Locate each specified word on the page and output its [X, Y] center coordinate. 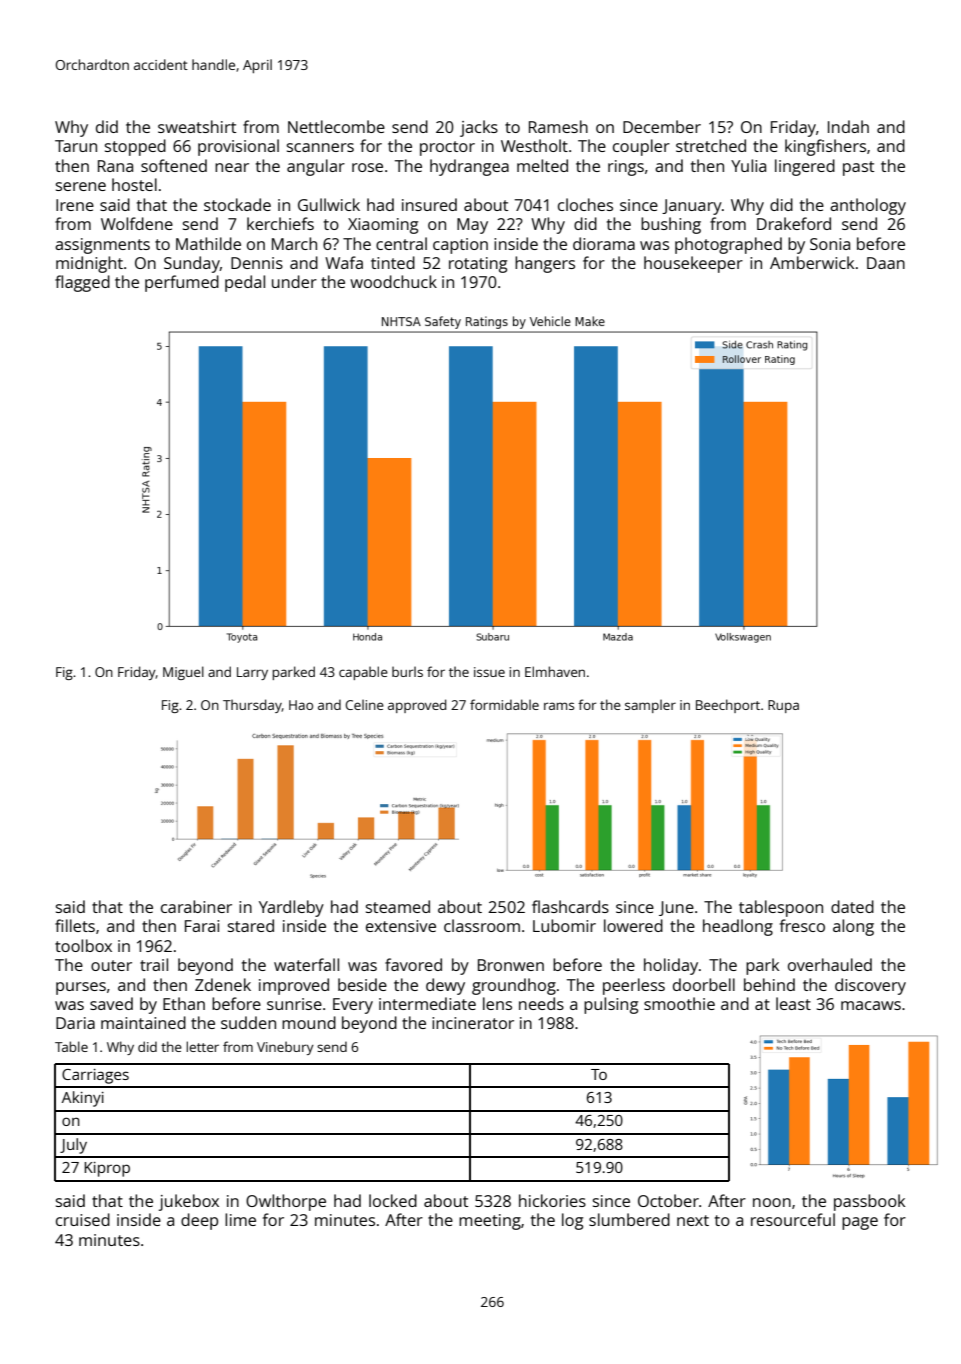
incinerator [473, 1023]
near [232, 167]
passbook [869, 1202]
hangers [545, 264]
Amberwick [812, 262]
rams [559, 706]
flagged [82, 283]
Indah [848, 126]
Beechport [728, 706]
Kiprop [107, 1169]
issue [489, 672]
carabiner [196, 906]
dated [852, 906]
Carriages [95, 1076]
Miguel [183, 673]
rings [626, 168]
